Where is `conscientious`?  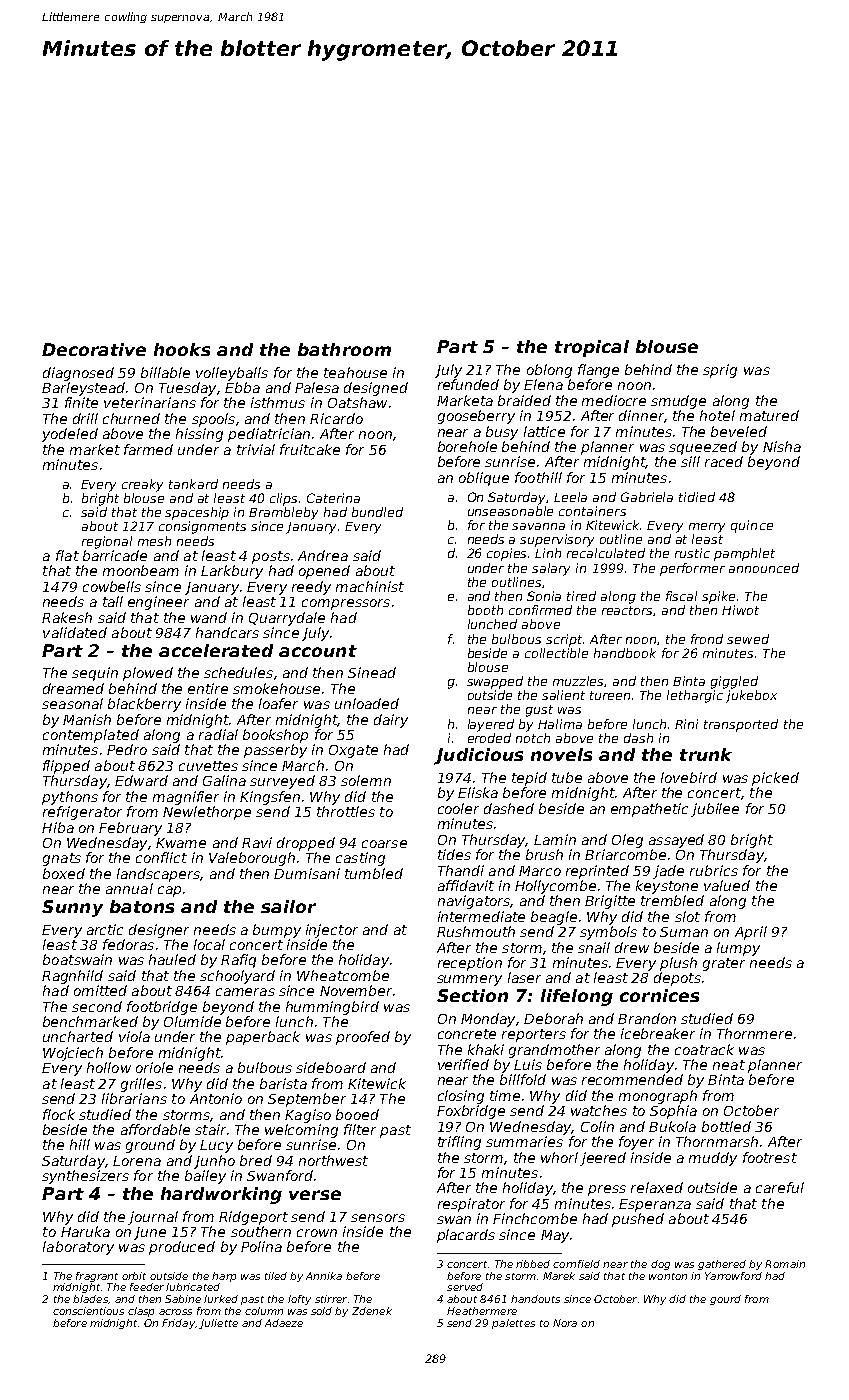
conscientious is located at coordinates (88, 1311).
